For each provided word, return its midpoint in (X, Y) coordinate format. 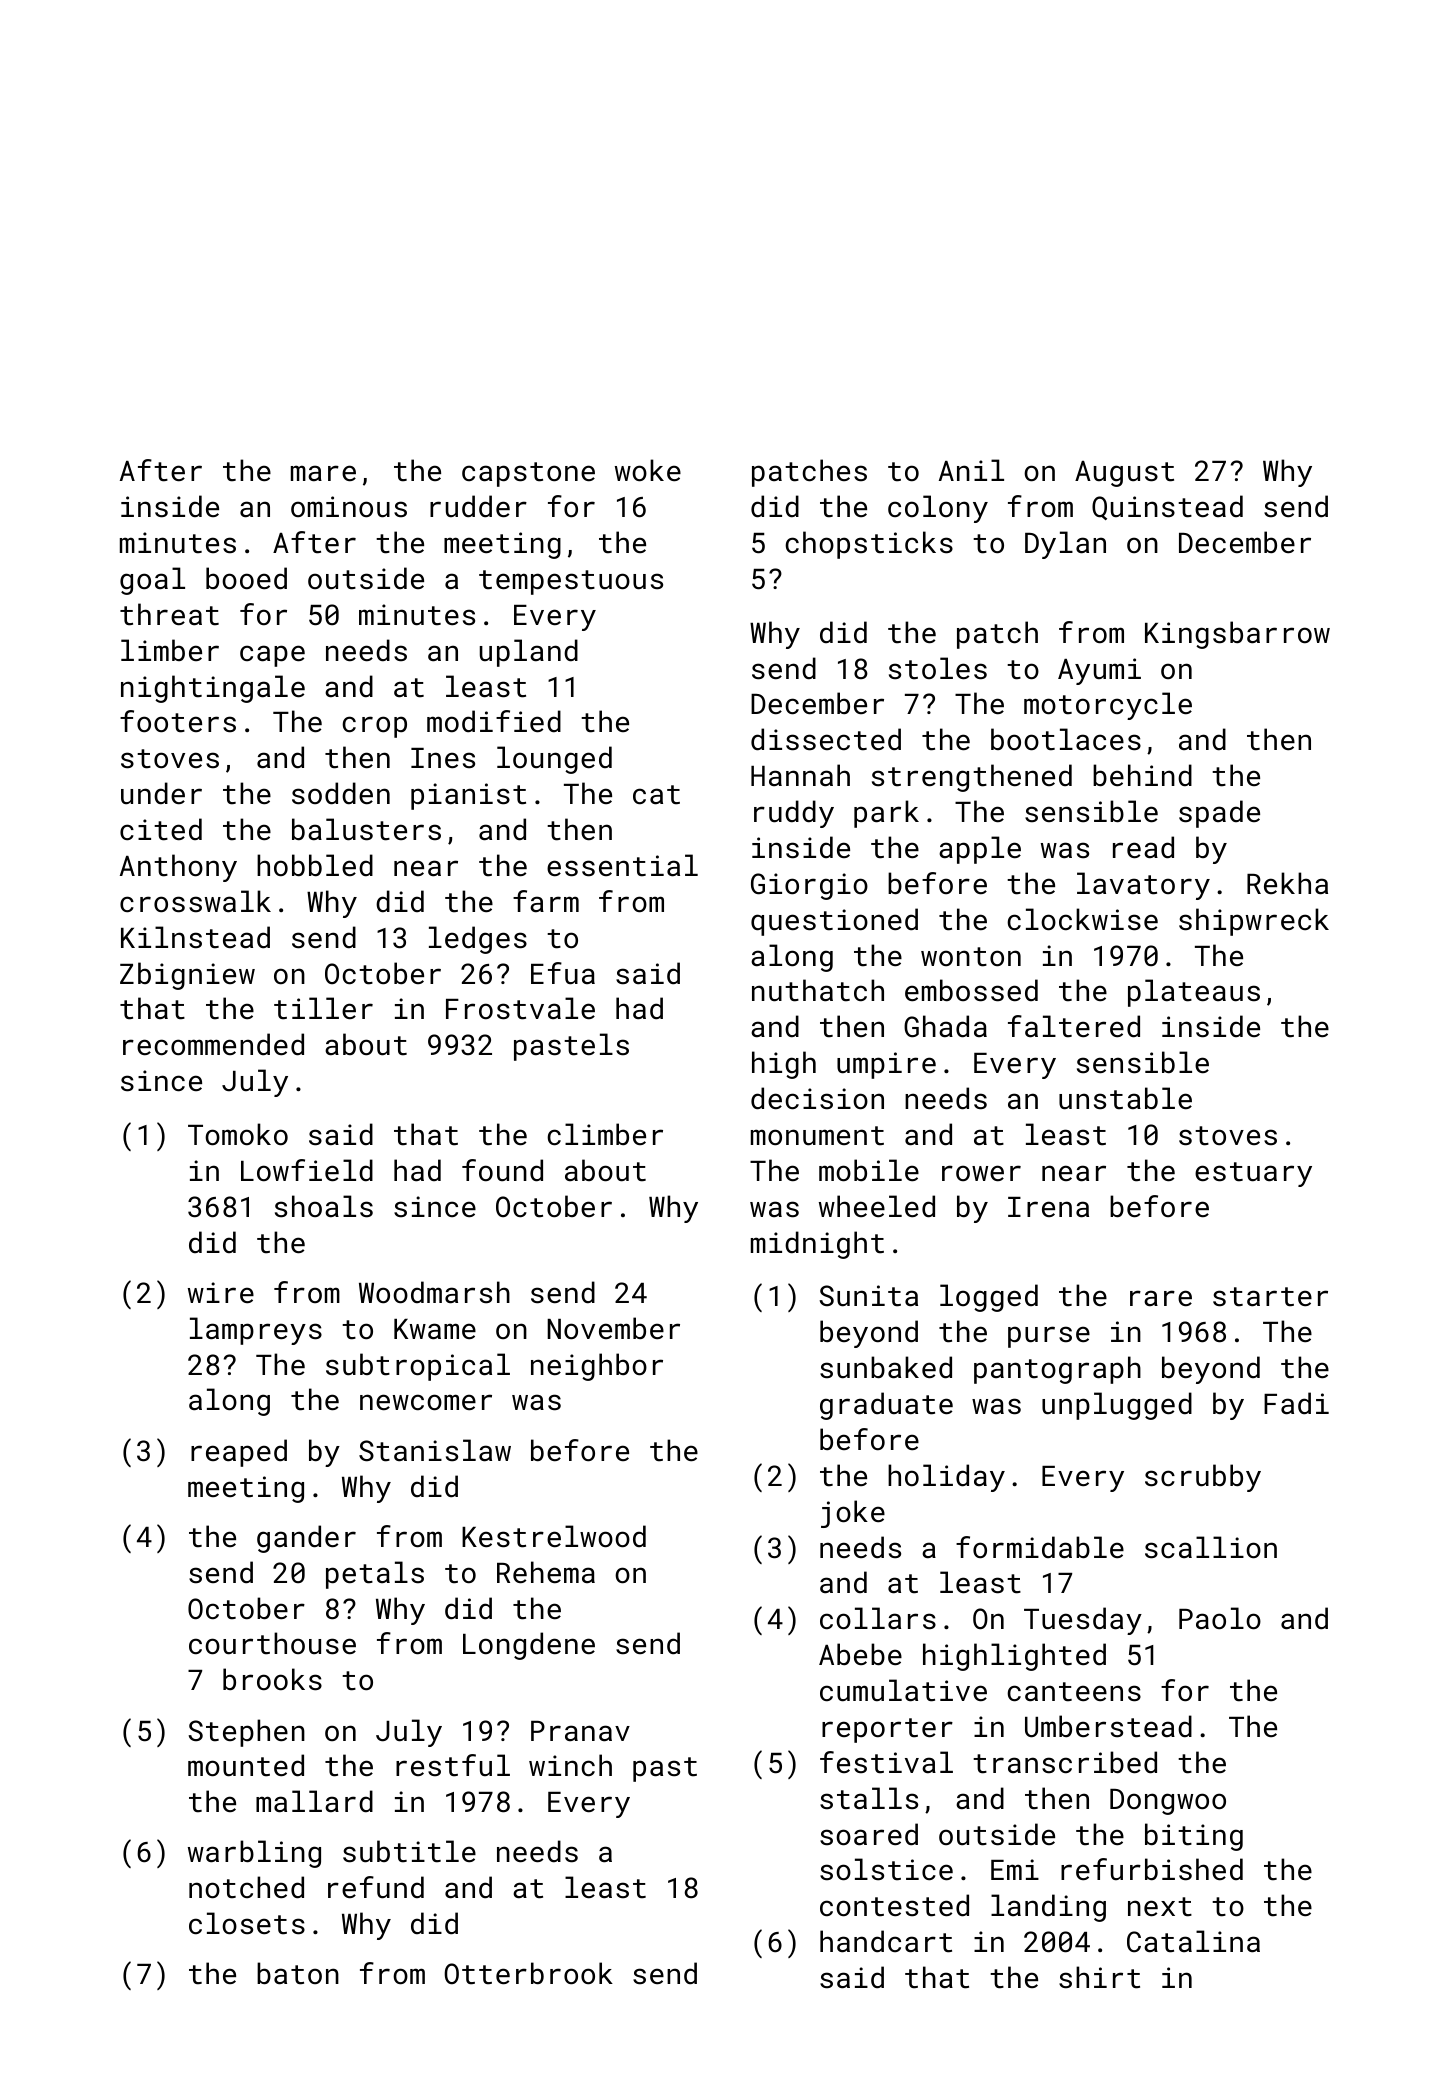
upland (529, 653)
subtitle (409, 1851)
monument (817, 1136)
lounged (554, 760)
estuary (1253, 1174)
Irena (1048, 1207)
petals (375, 1575)
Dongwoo (1168, 1802)
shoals (324, 1206)
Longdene (529, 1646)
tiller (323, 1008)
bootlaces (1066, 739)
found (502, 1170)
